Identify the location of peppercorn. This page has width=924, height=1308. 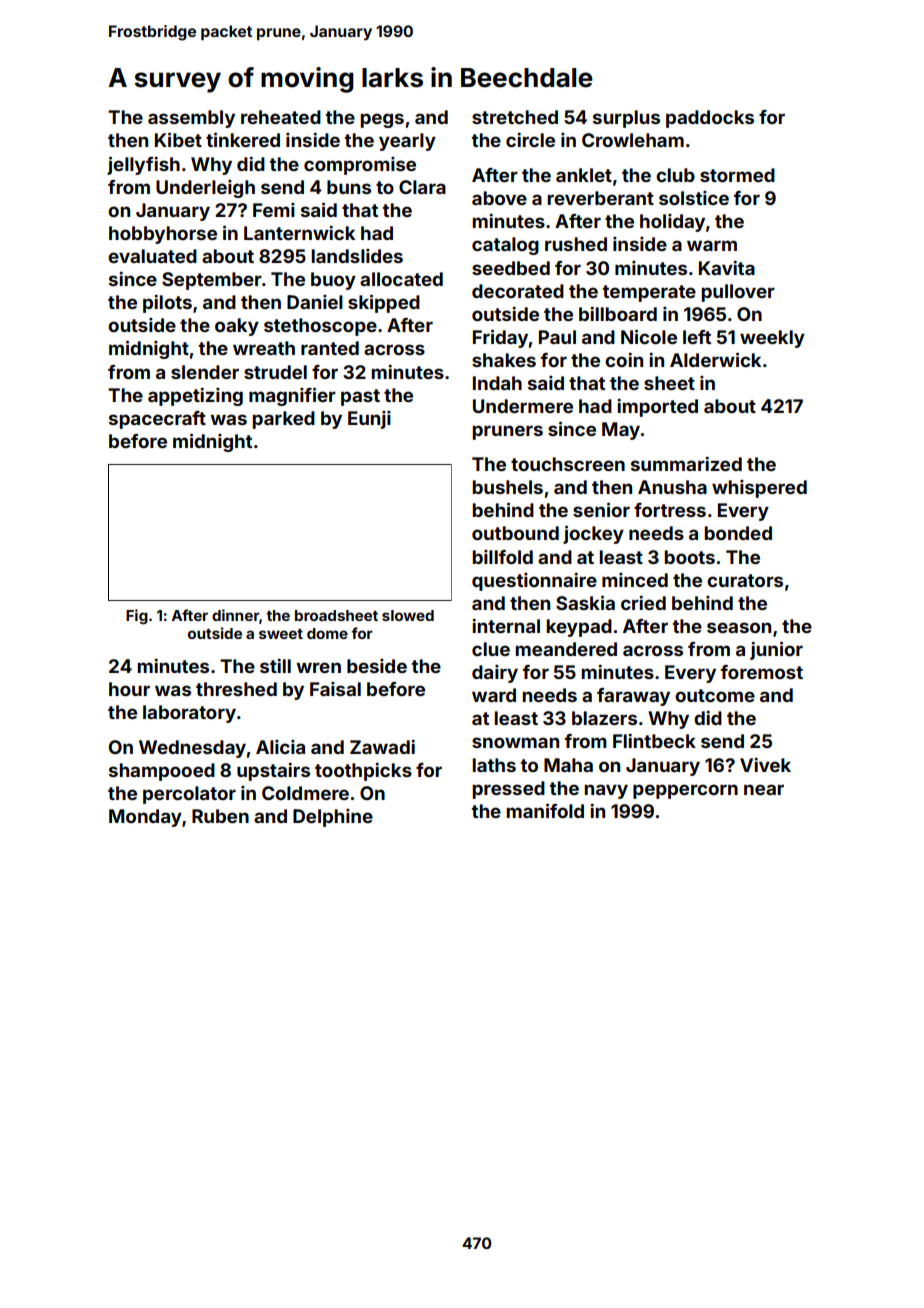
(685, 791).
